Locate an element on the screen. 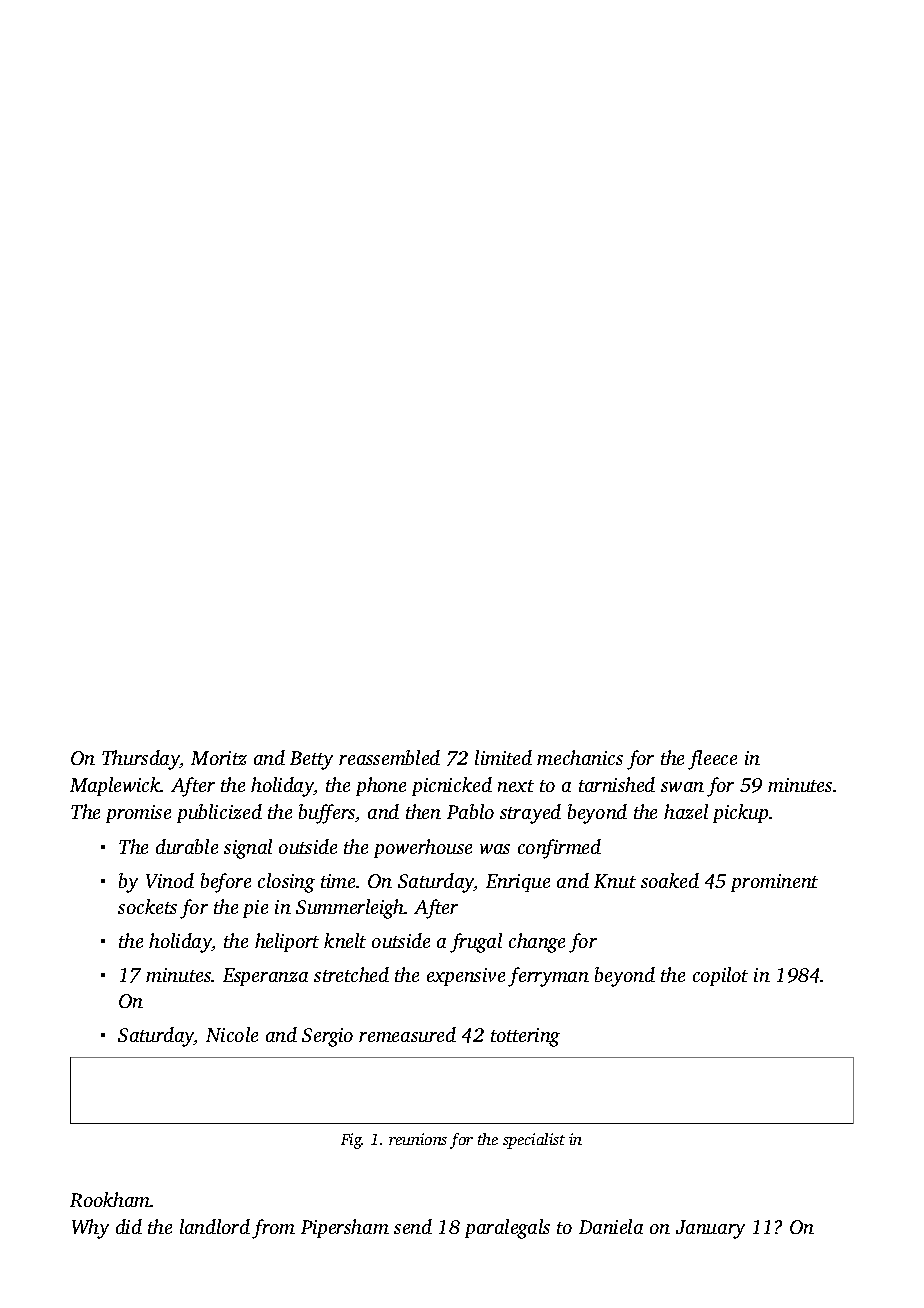  then is located at coordinates (423, 811).
